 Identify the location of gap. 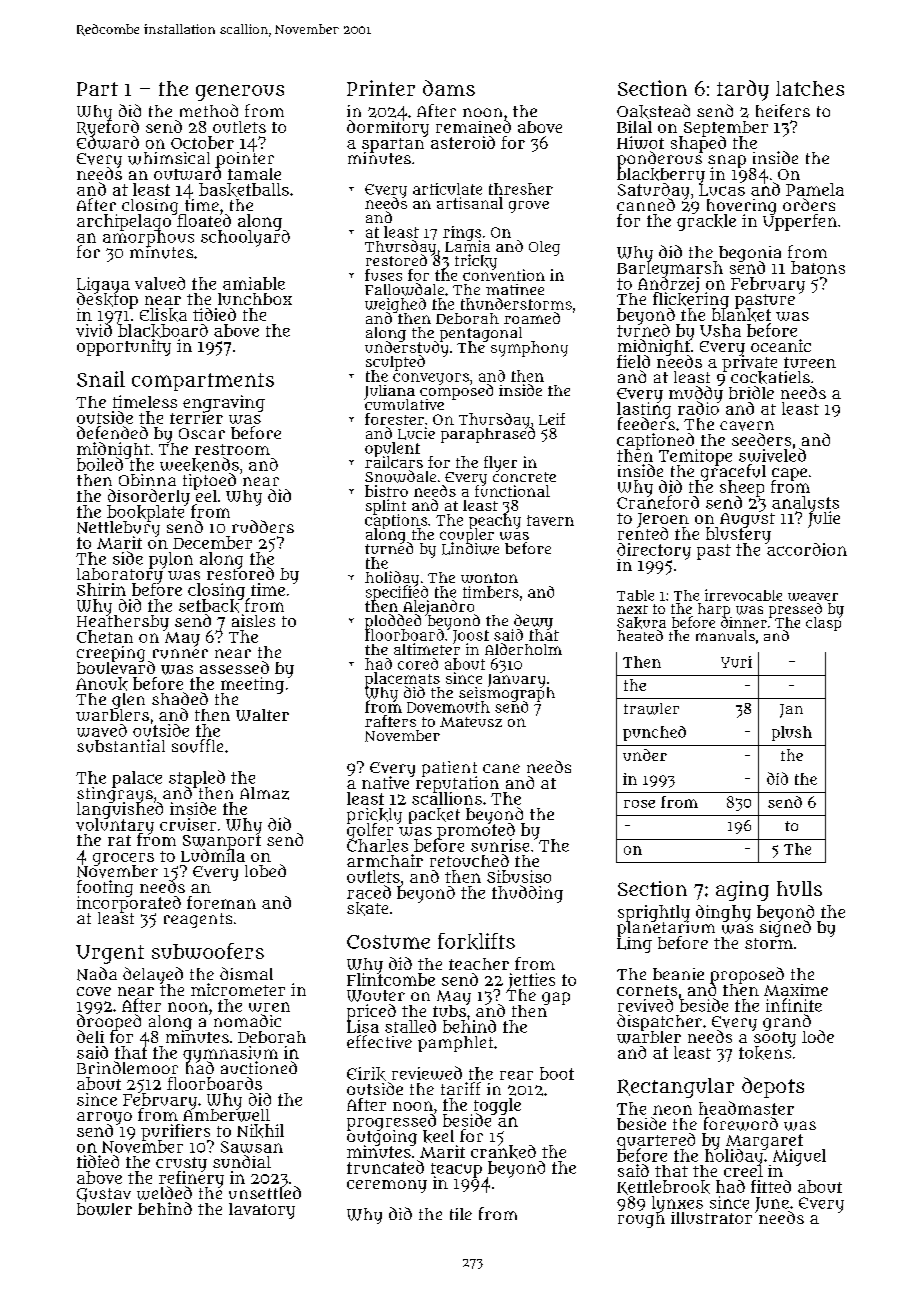
(556, 998).
